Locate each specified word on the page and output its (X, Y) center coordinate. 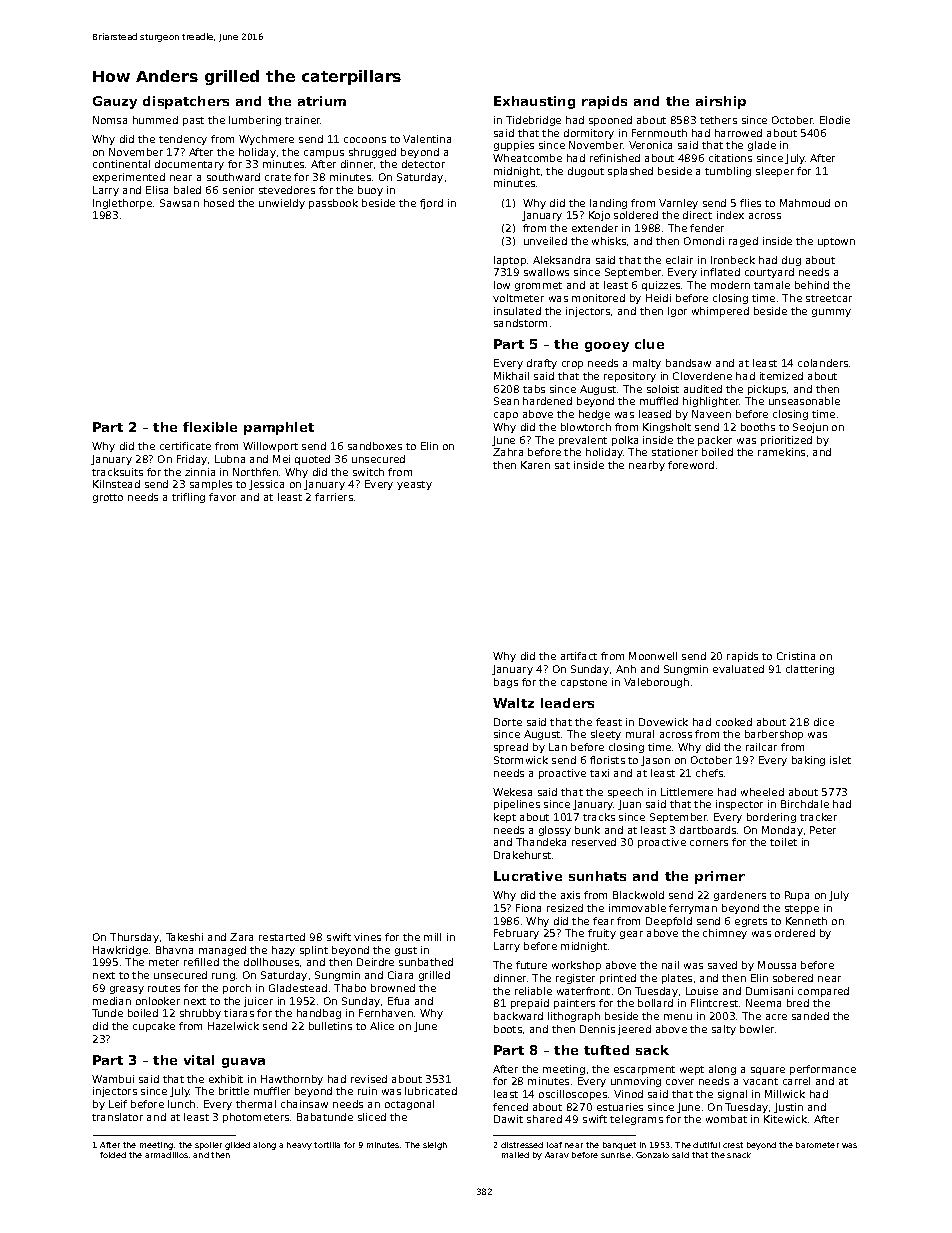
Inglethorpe (122, 204)
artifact (579, 656)
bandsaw (688, 363)
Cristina (796, 656)
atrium (322, 101)
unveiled (545, 241)
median (112, 1001)
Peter (823, 830)
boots (508, 1029)
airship (721, 102)
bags (506, 683)
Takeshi (184, 937)
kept (505, 818)
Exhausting (534, 102)
